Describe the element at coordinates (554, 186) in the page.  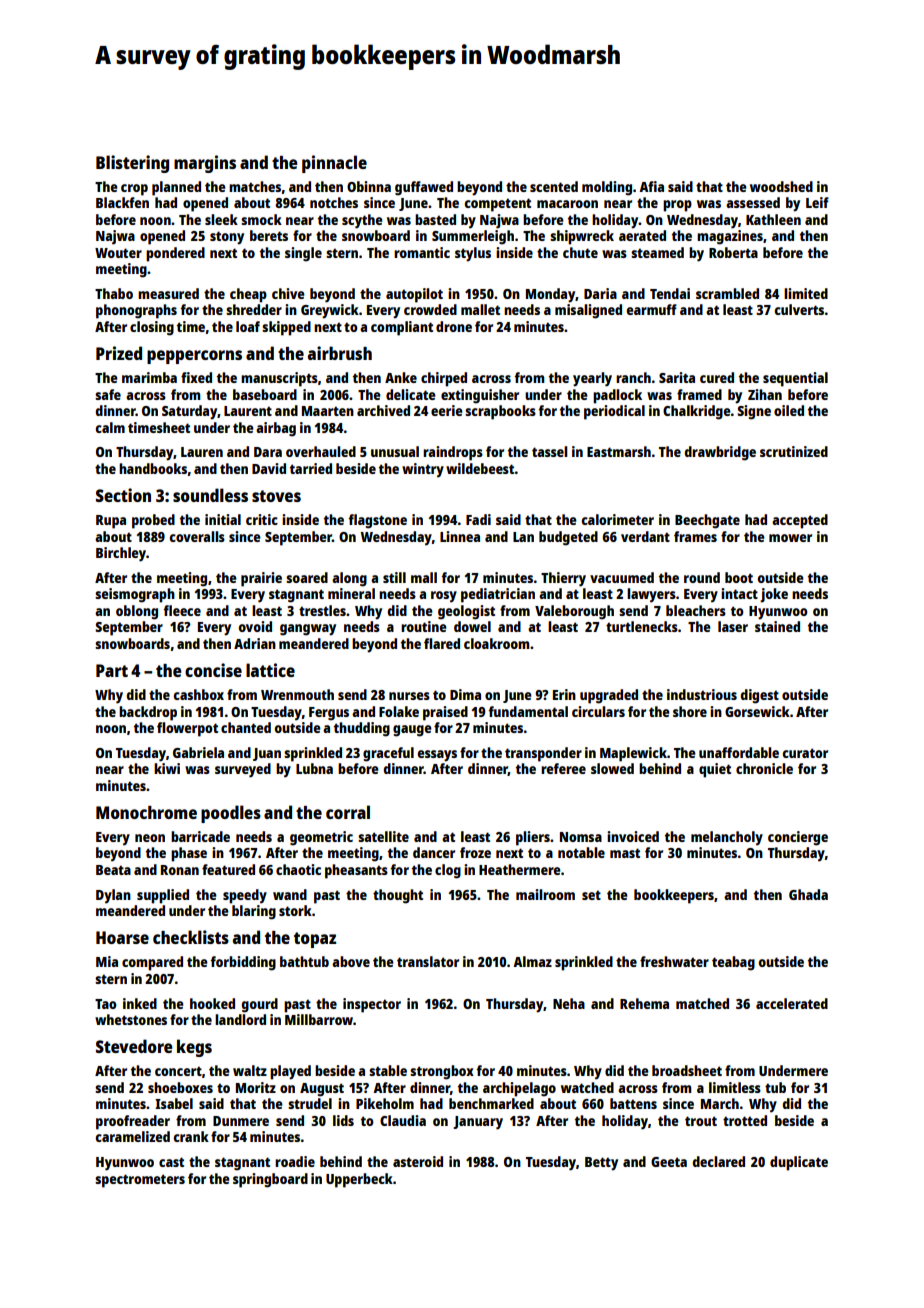
I see `scented` at that location.
